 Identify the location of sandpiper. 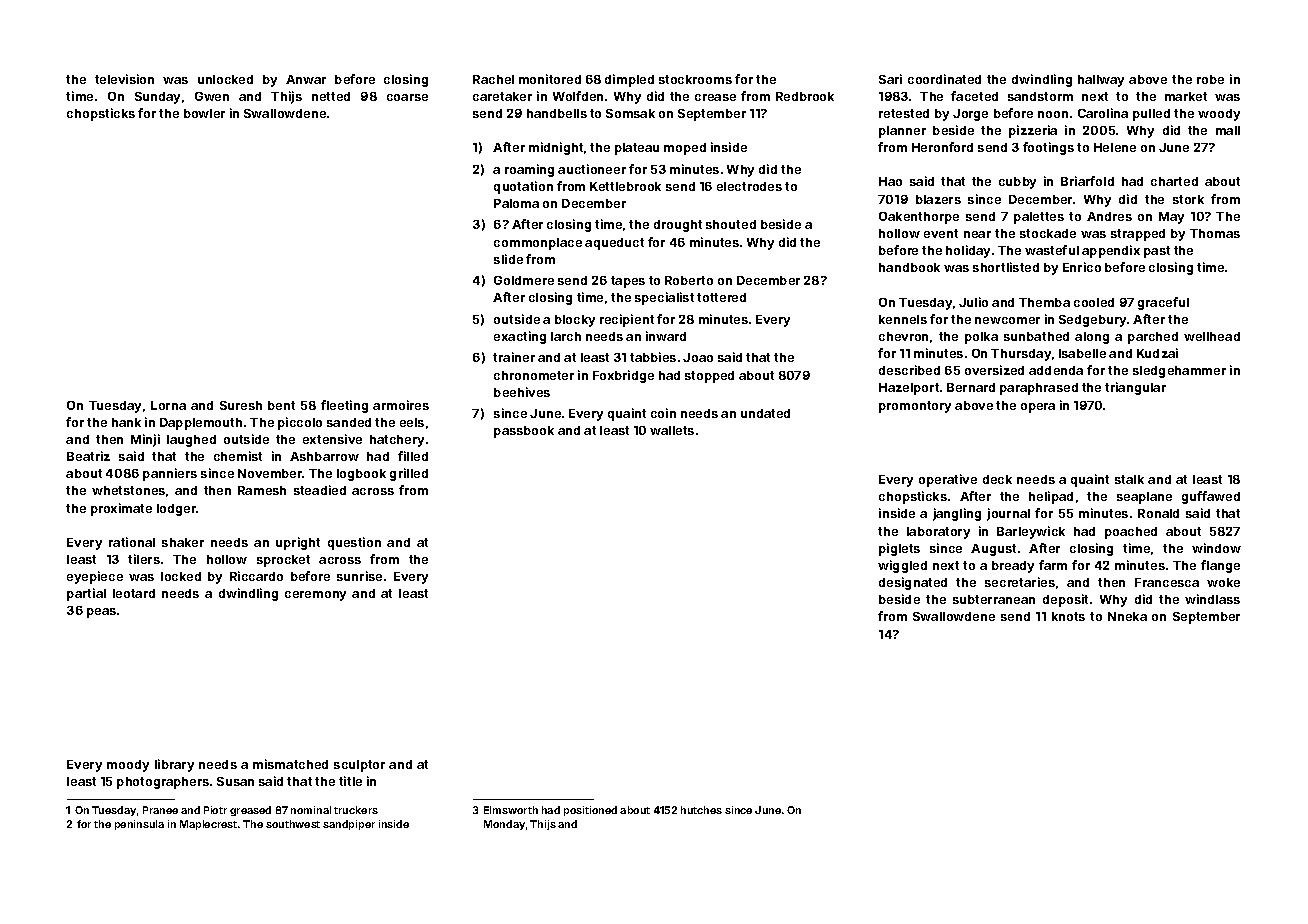
(349, 825).
